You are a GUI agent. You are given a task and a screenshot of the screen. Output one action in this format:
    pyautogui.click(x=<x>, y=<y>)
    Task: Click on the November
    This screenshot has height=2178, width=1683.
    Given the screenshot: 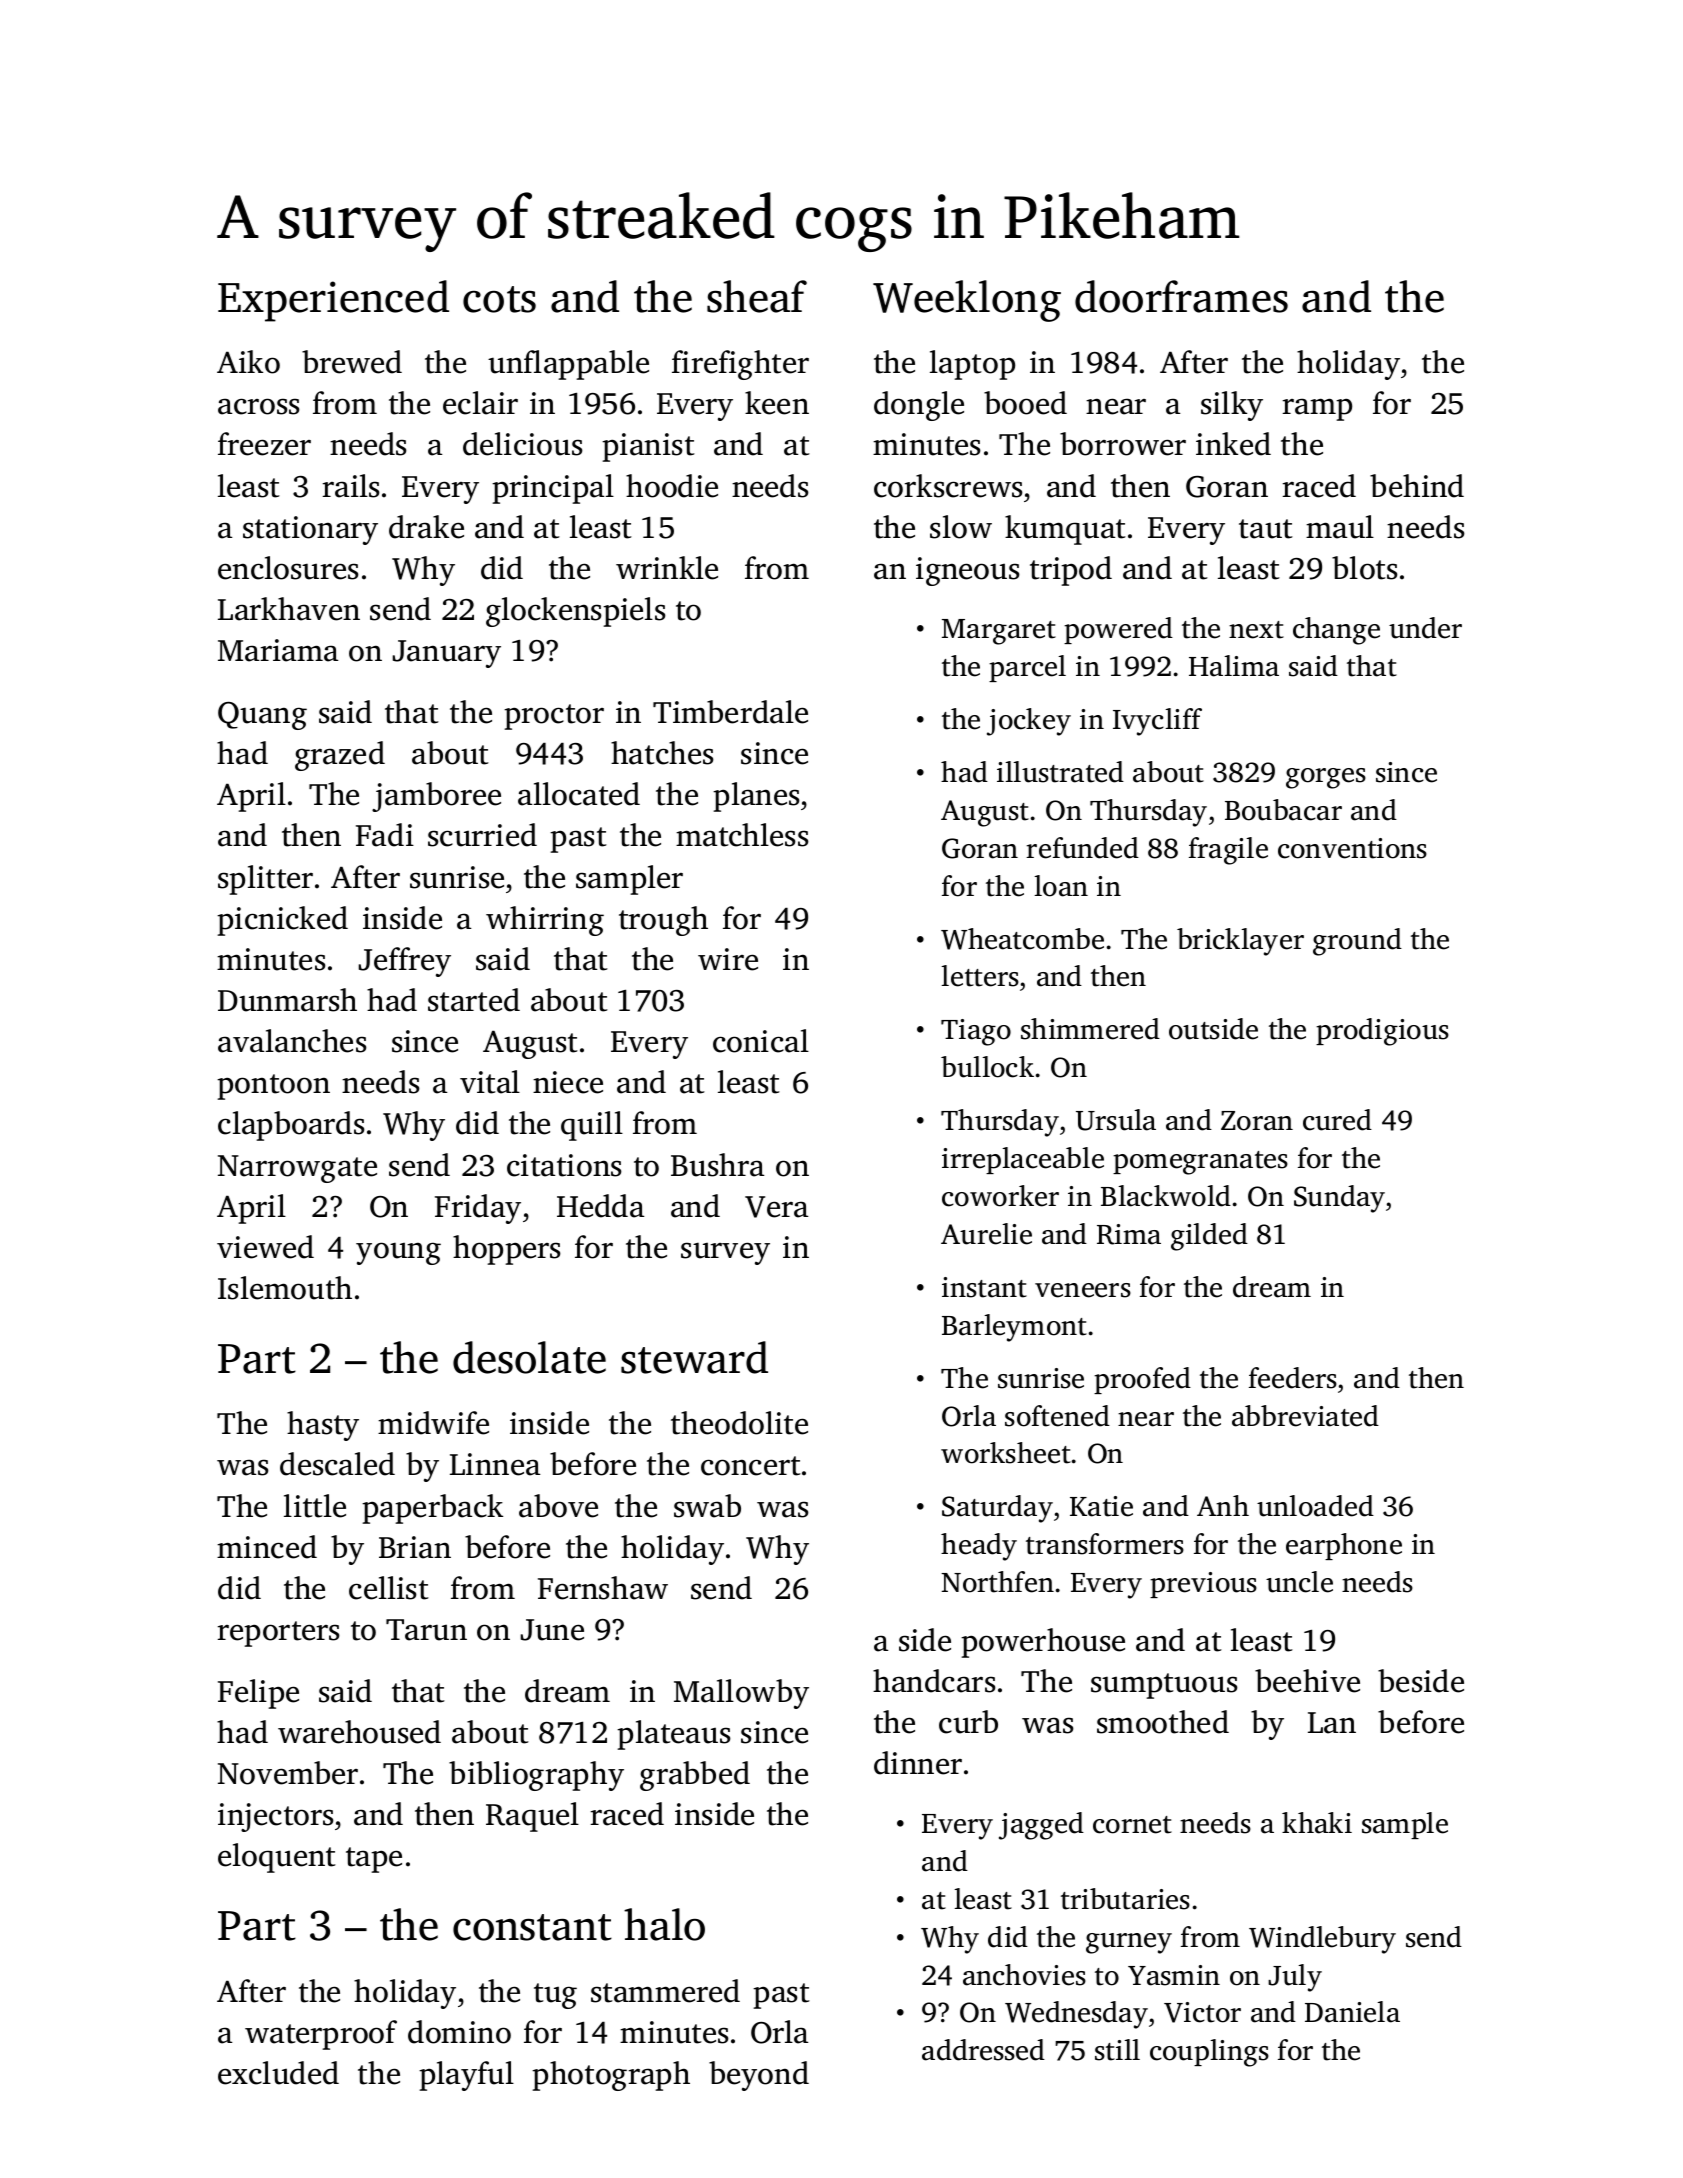 What is the action you would take?
    pyautogui.click(x=288, y=1773)
